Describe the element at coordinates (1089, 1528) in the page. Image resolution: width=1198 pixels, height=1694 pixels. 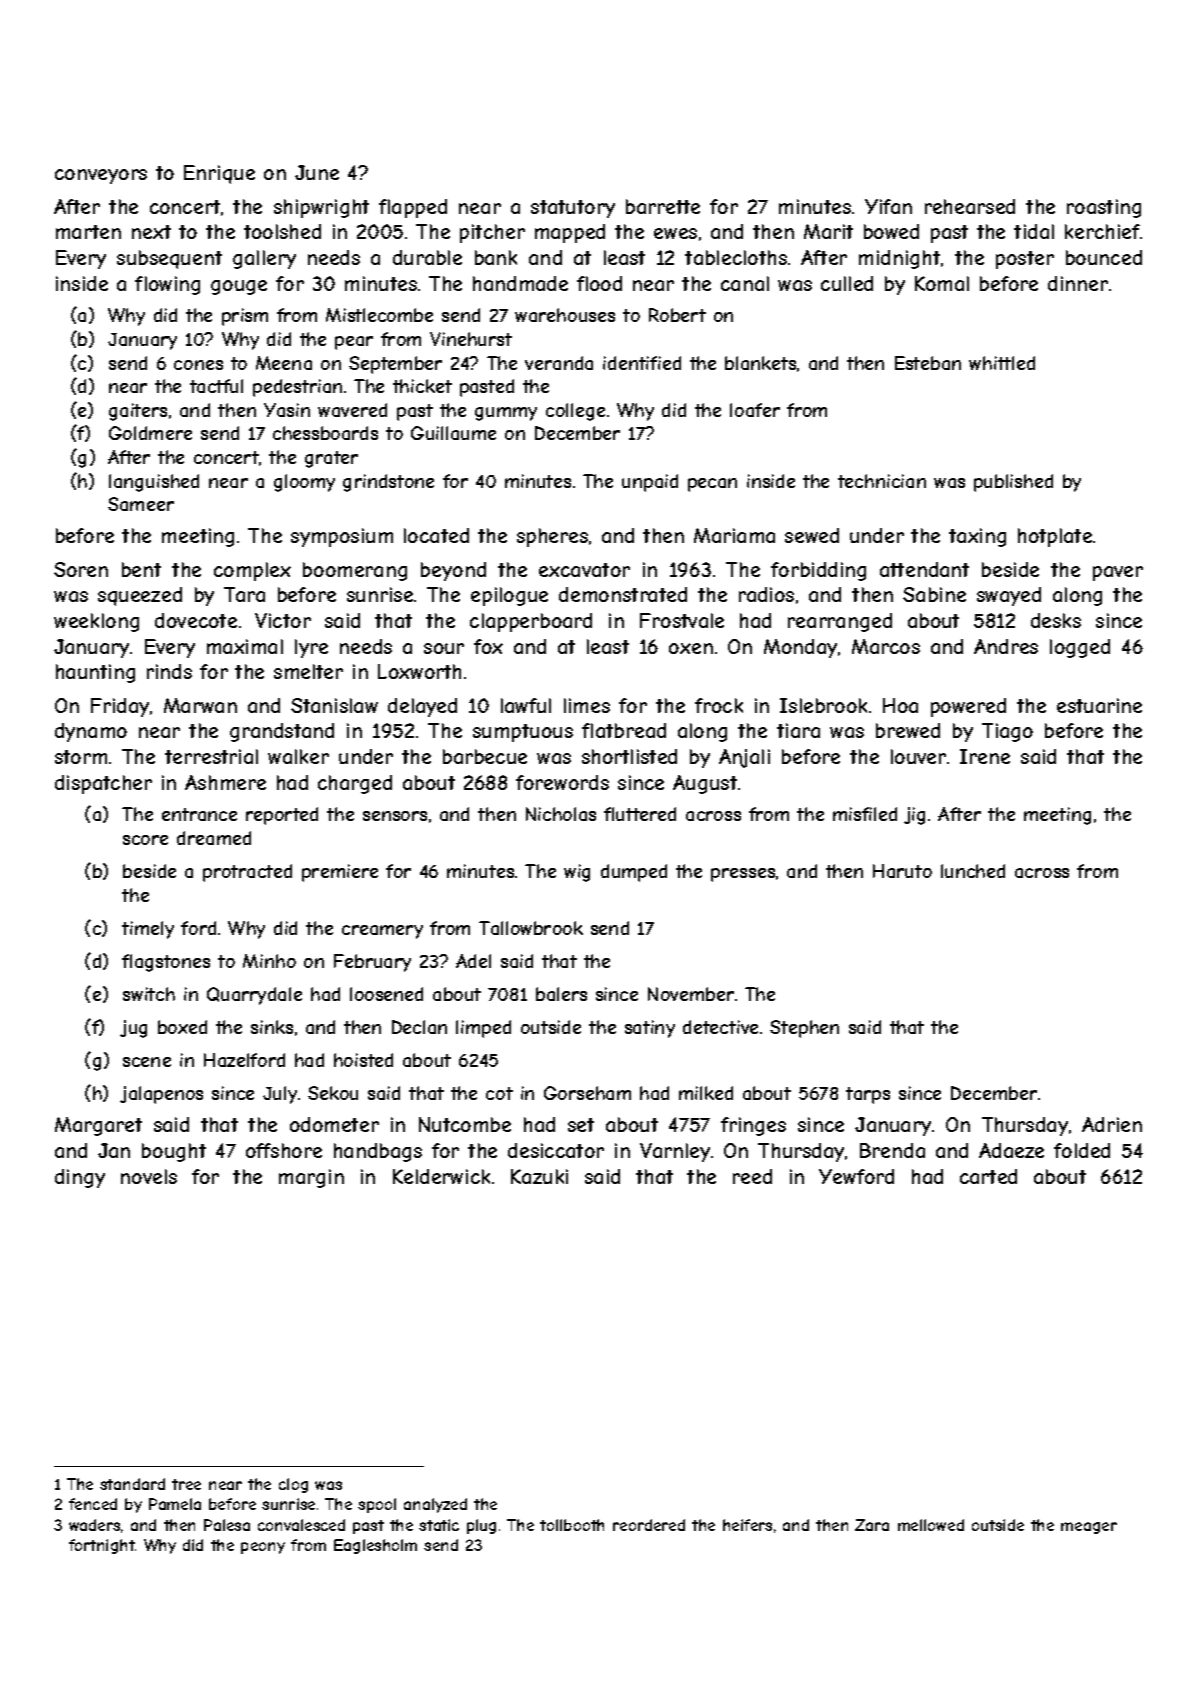
I see `meager` at that location.
